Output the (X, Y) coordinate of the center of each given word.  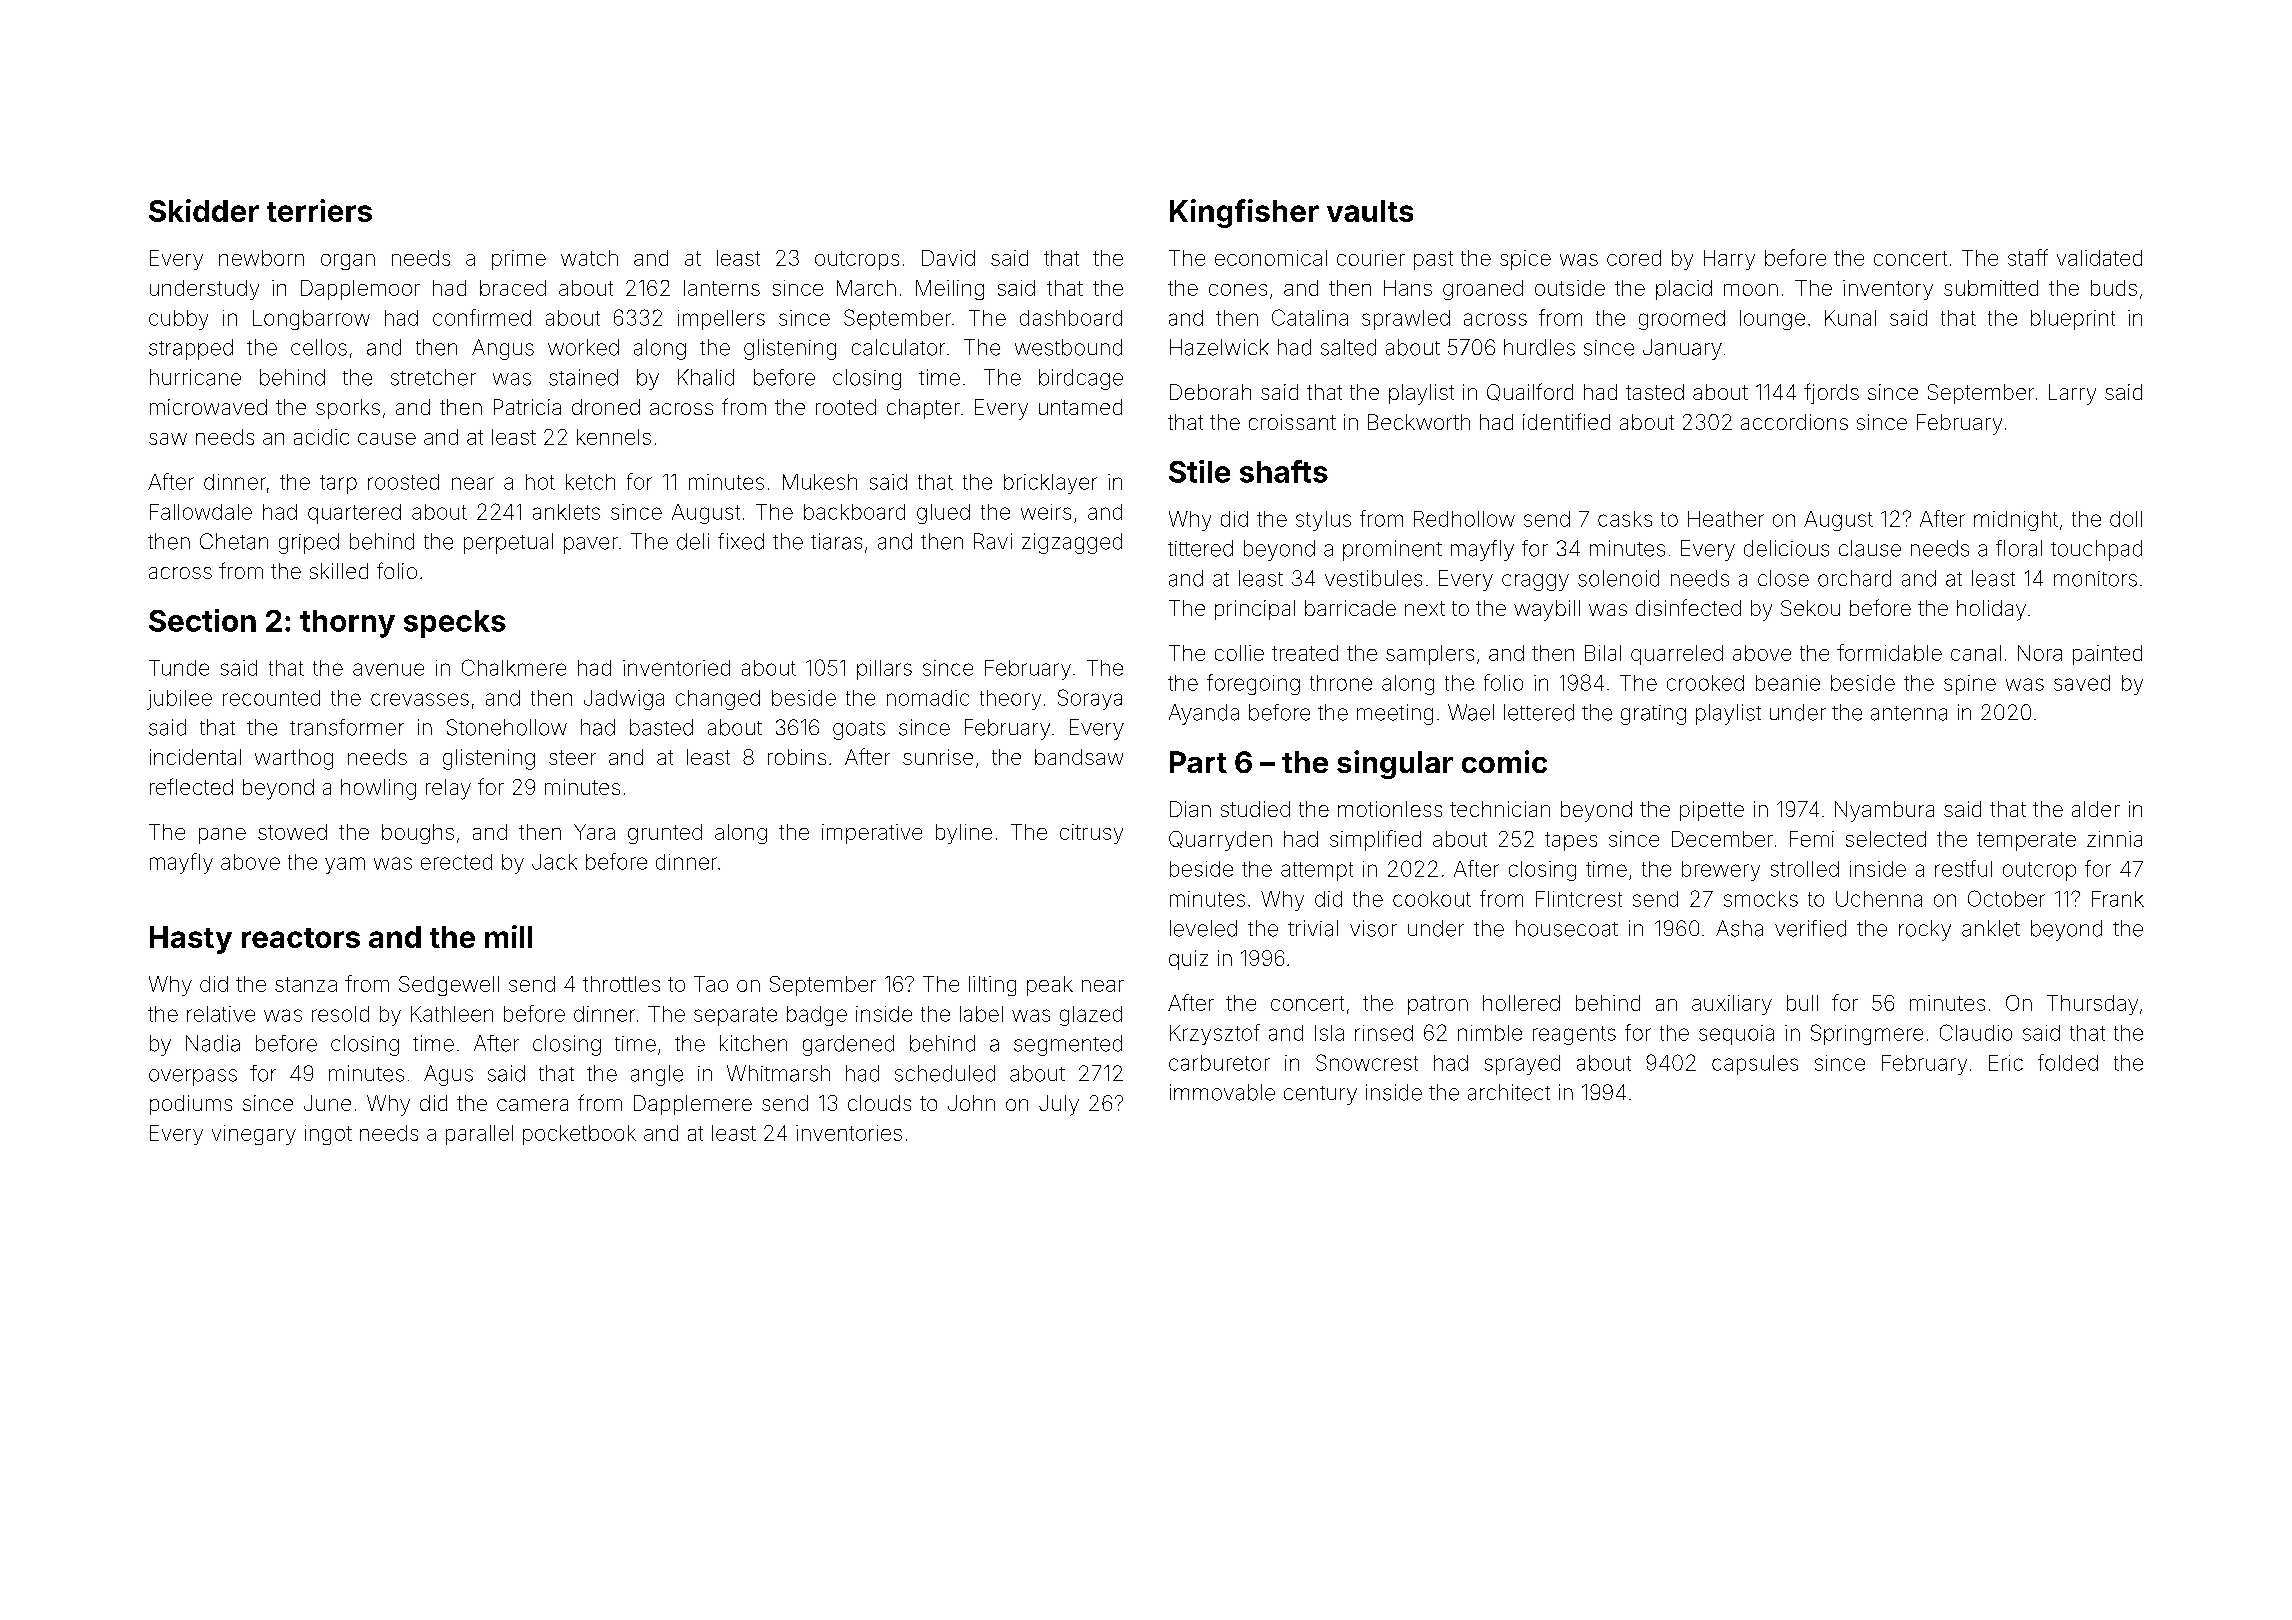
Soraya (1090, 699)
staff (2028, 257)
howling (378, 789)
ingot (328, 1135)
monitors (2095, 579)
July (1059, 1105)
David (948, 258)
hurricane (195, 377)
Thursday (2092, 1005)
